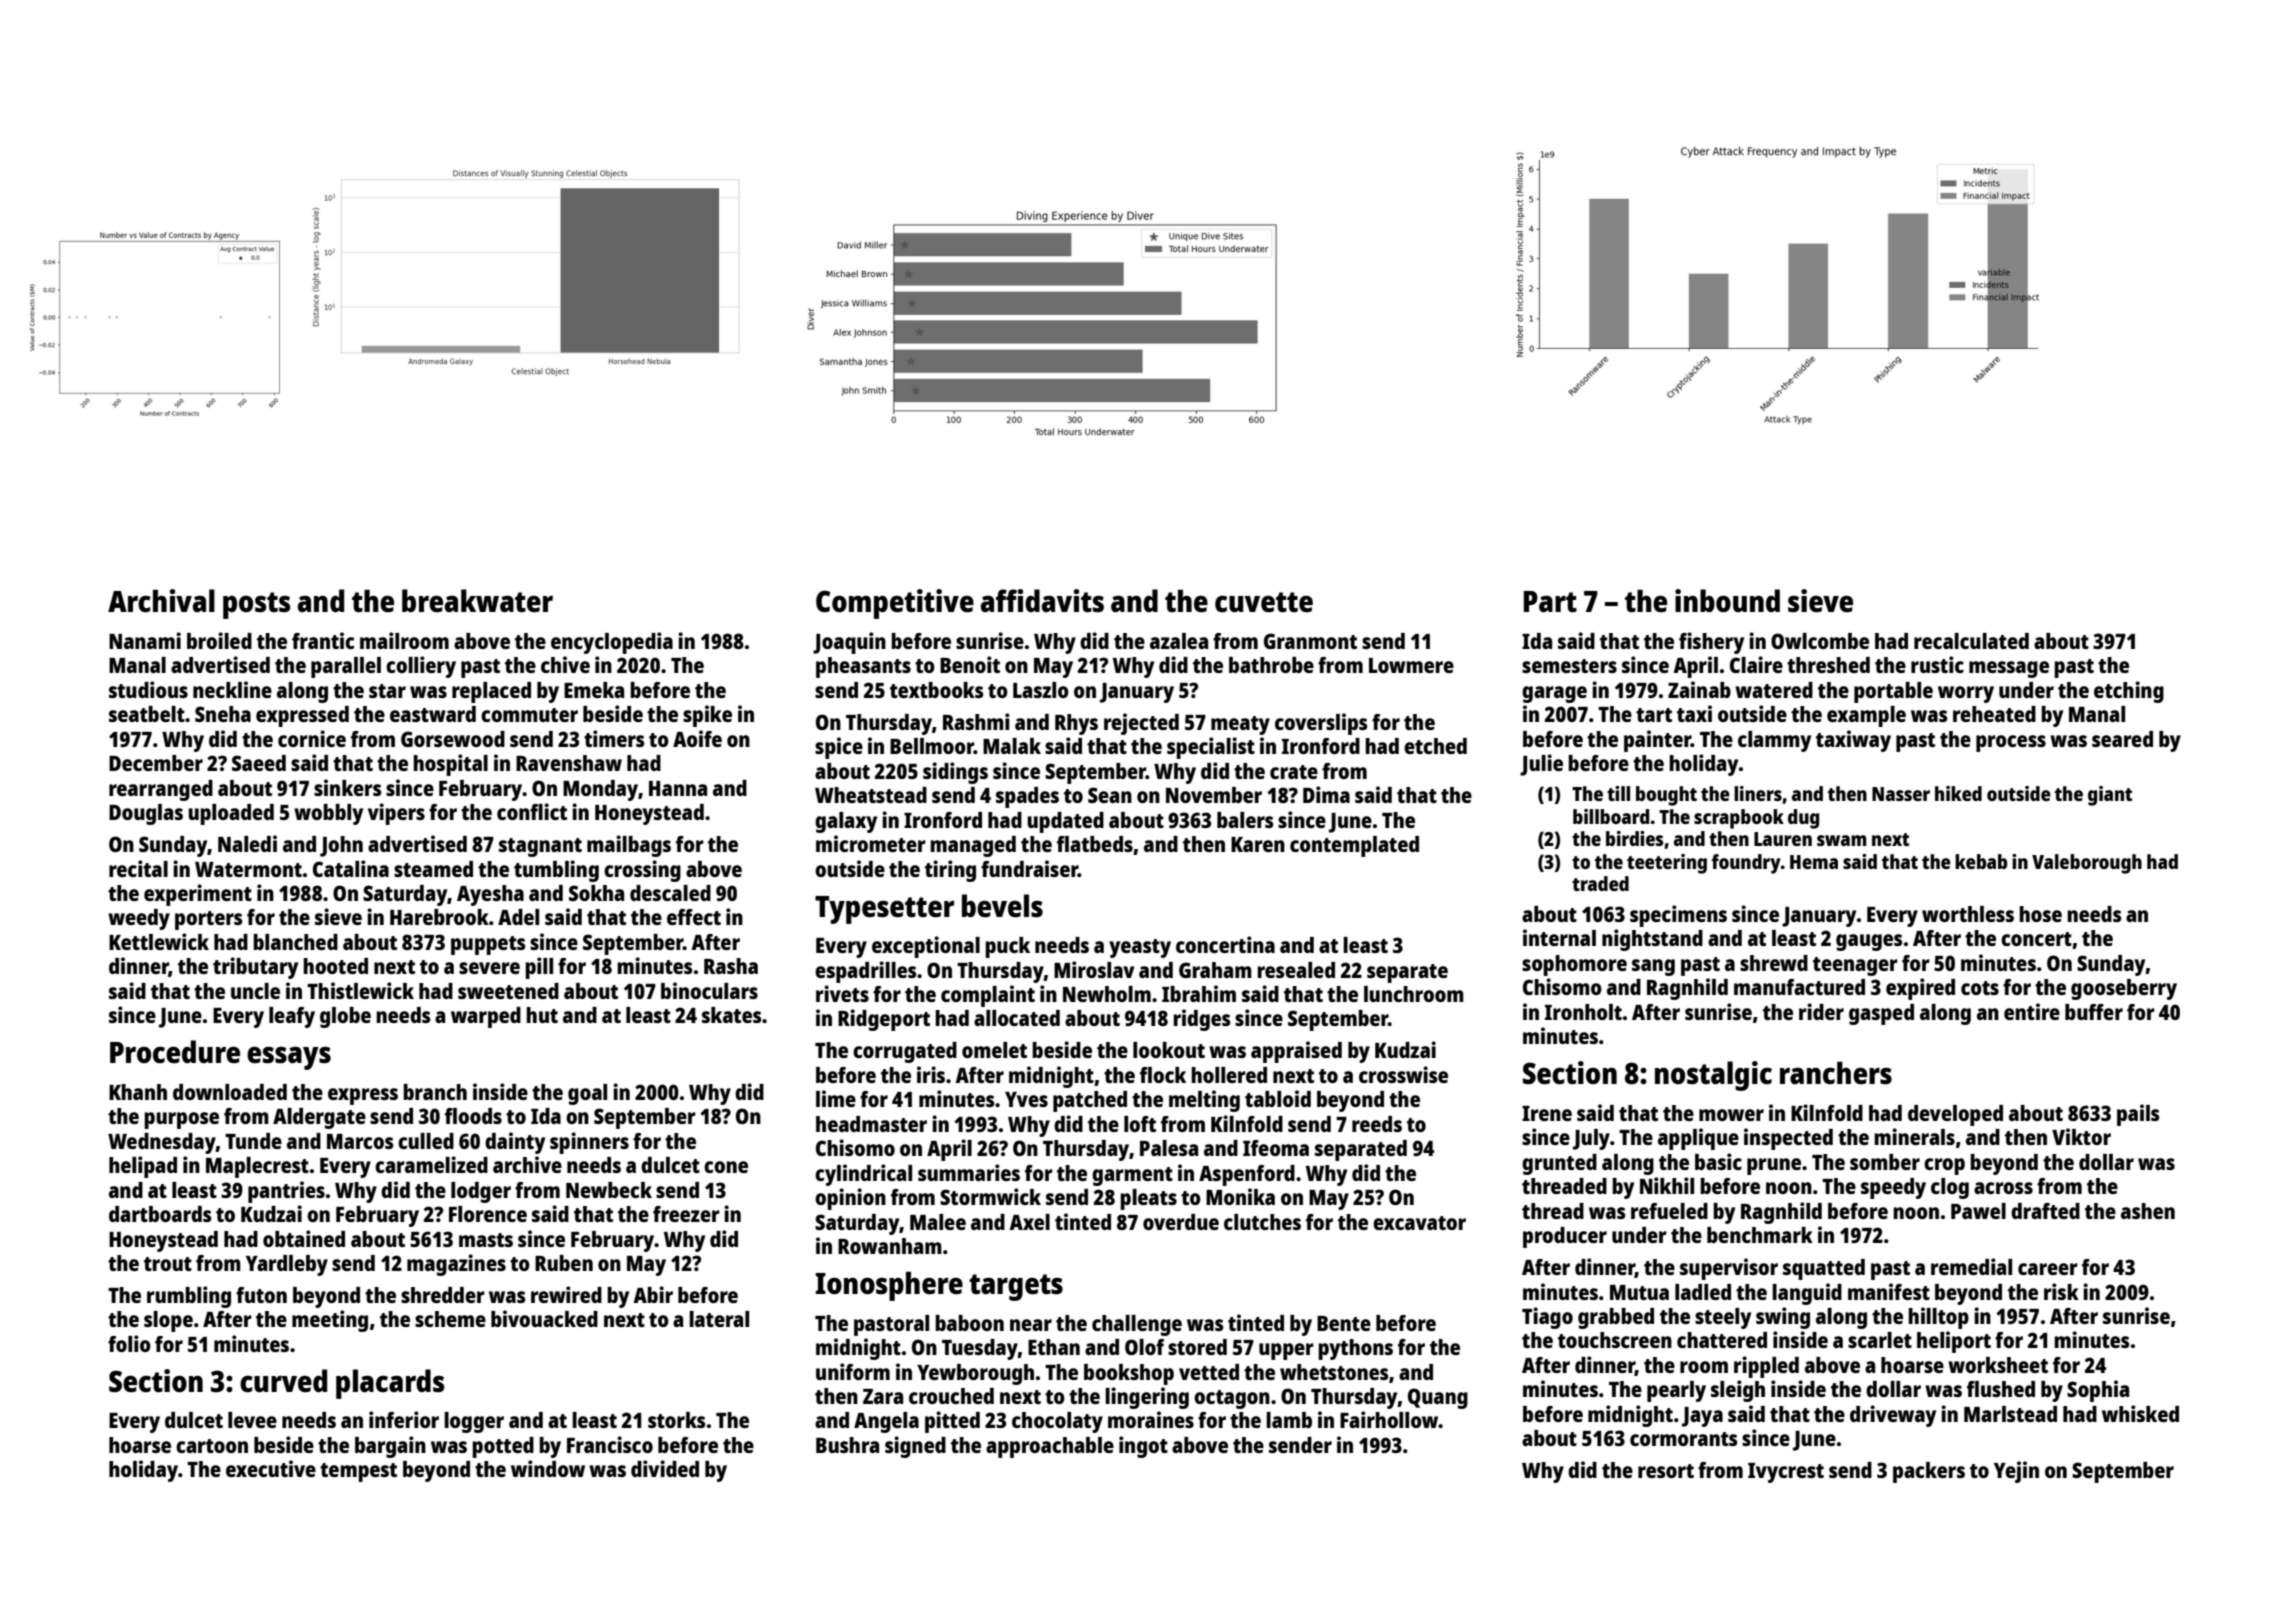 Image resolution: width=2292 pixels, height=1620 pixels. What do you see at coordinates (1727, 600) in the page?
I see `inbound` at bounding box center [1727, 600].
